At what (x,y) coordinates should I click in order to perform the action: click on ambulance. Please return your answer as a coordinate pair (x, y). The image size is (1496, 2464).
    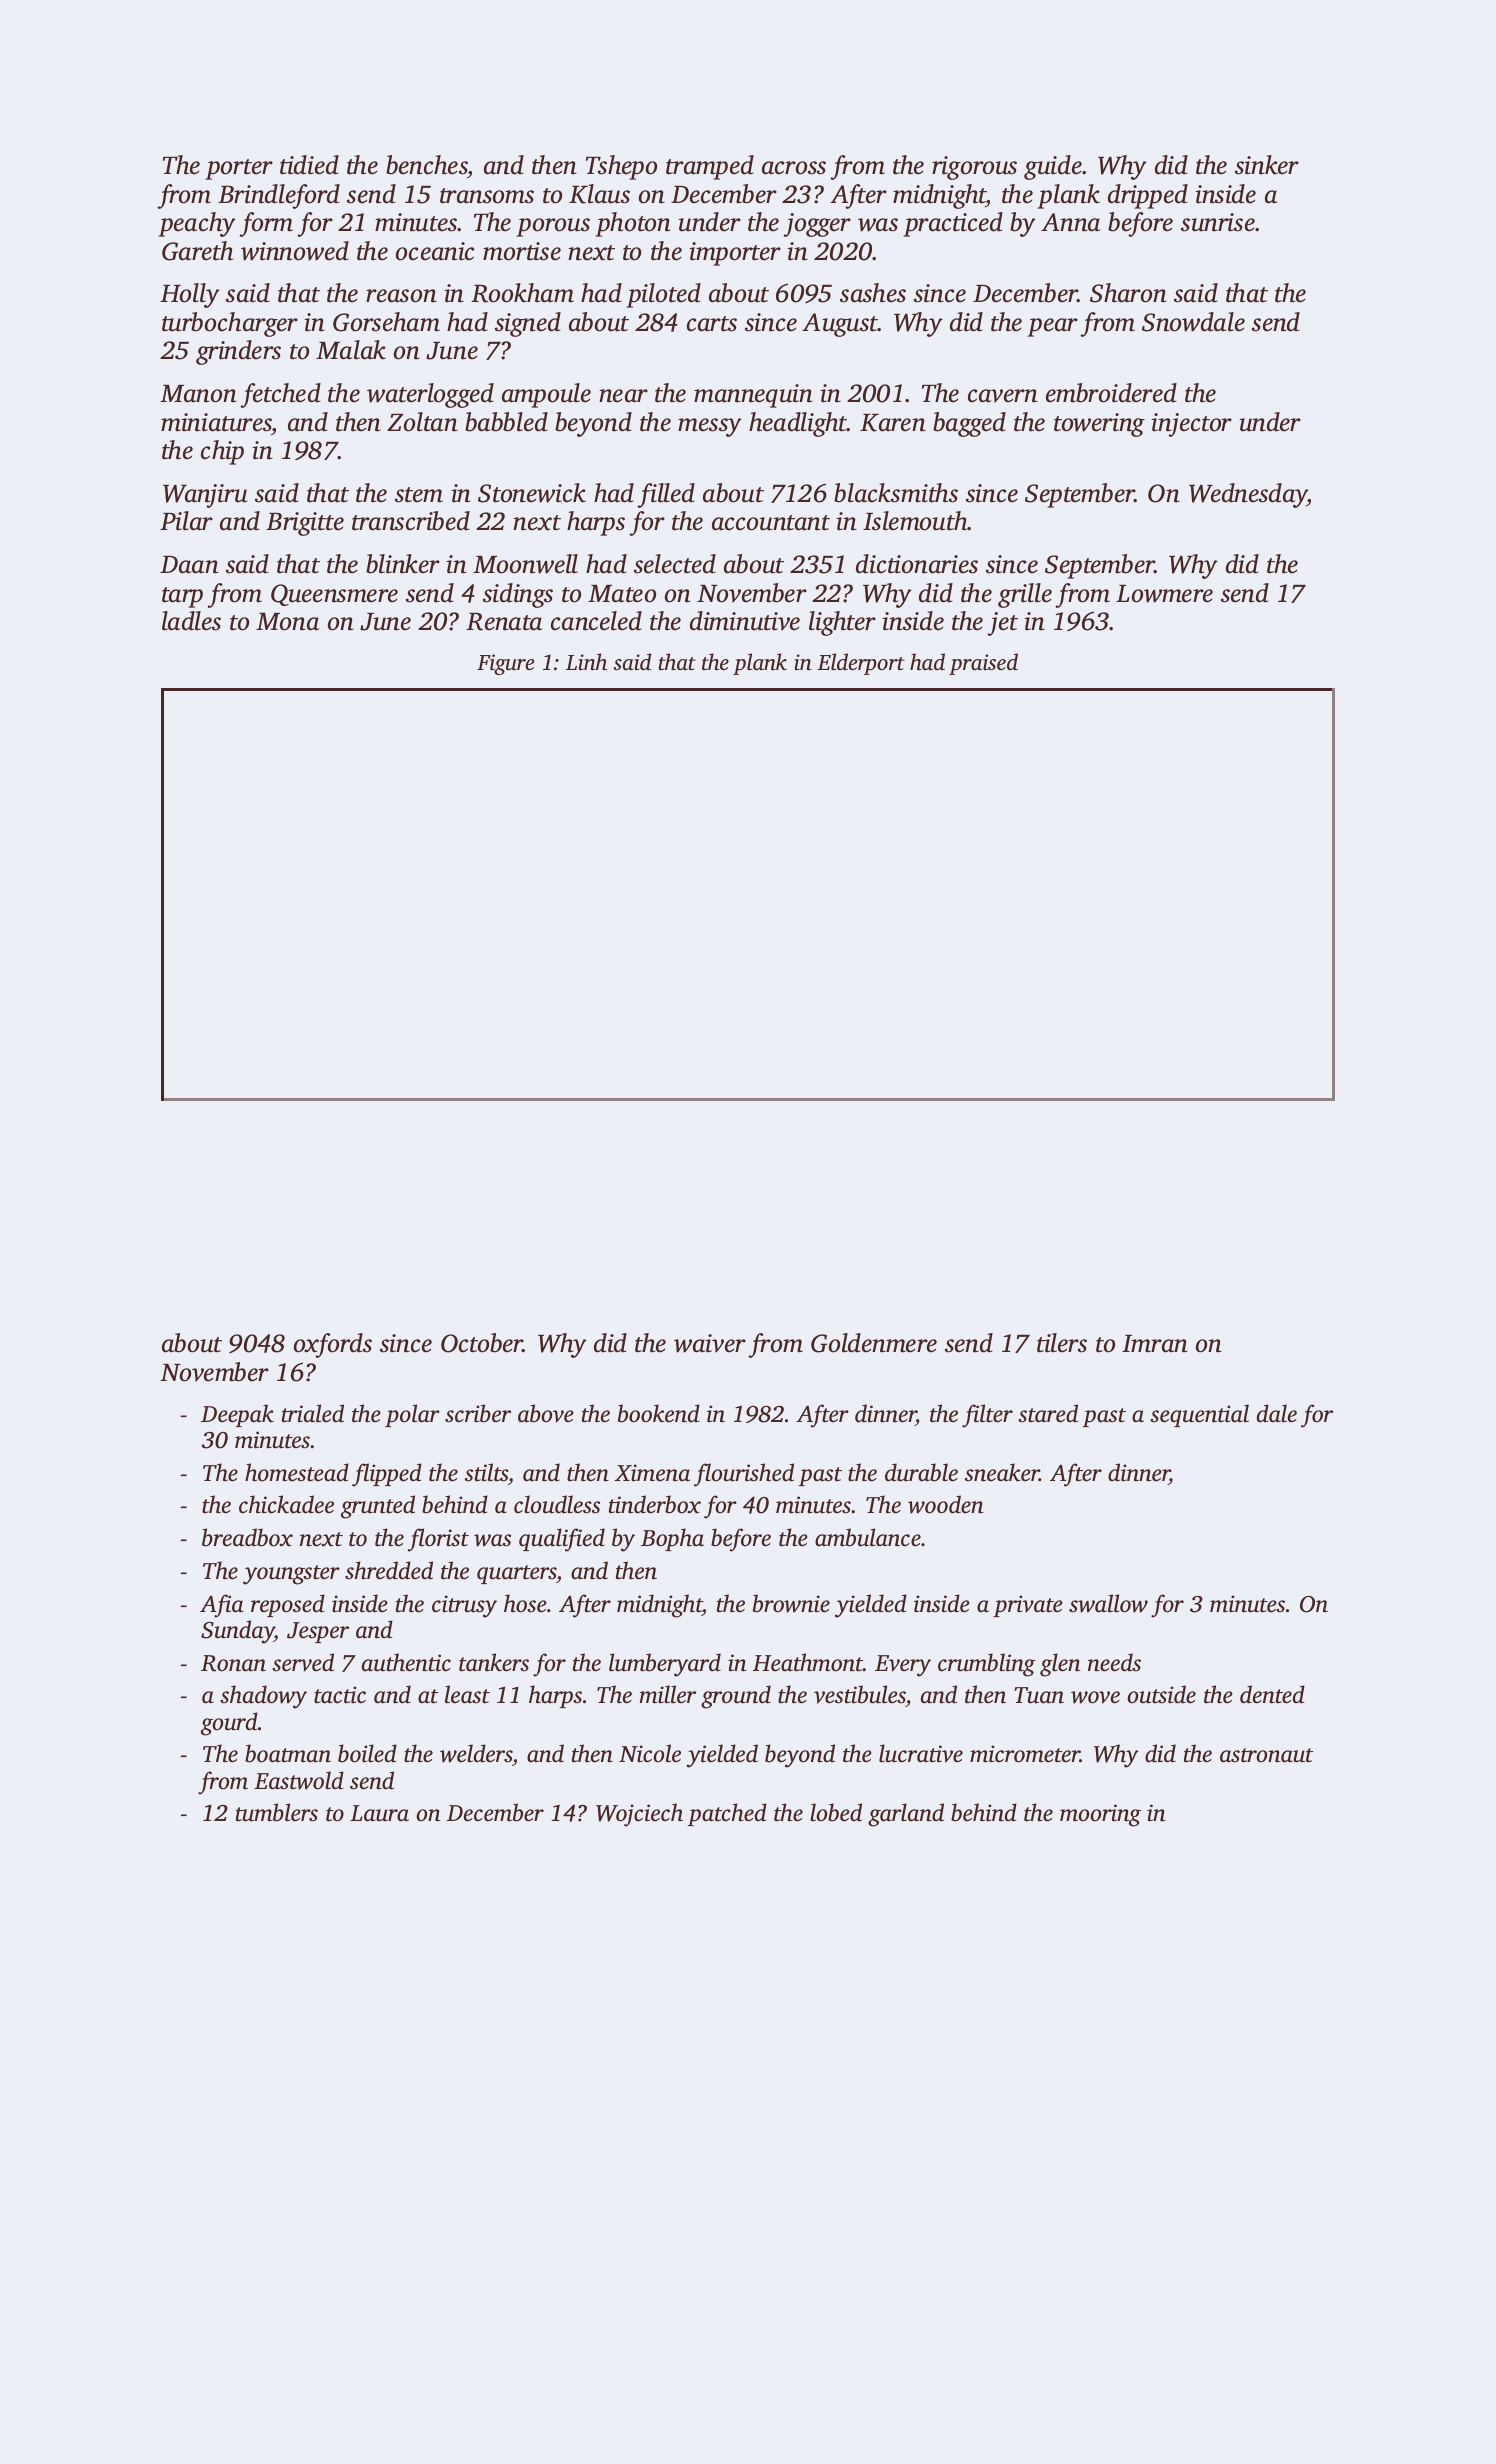
    Looking at the image, I should click on (868, 1537).
